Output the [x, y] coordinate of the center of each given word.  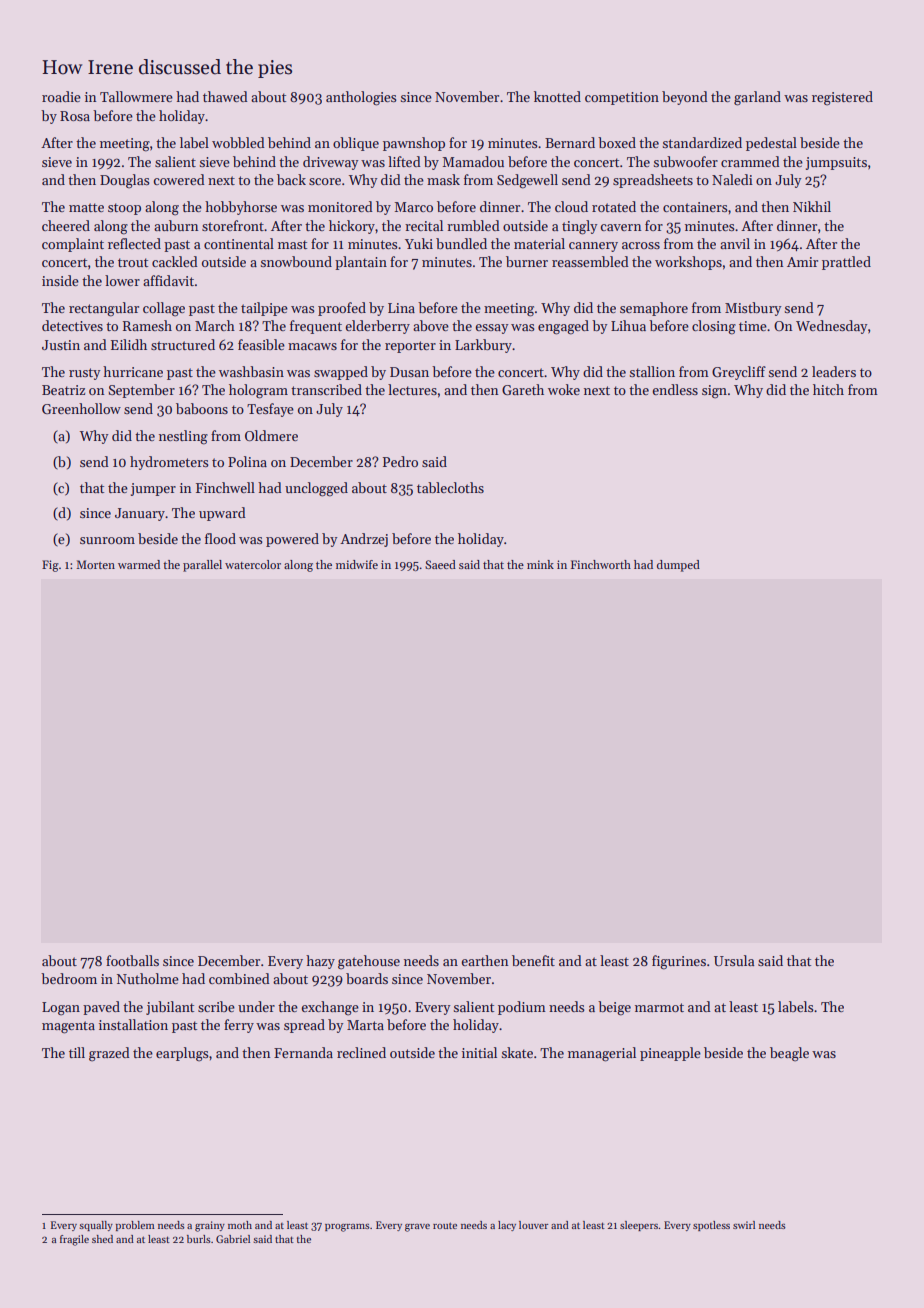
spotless [711, 1226]
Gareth [523, 389]
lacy [507, 1226]
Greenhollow [81, 408]
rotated [614, 206]
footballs [132, 960]
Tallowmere [136, 96]
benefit [533, 960]
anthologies [361, 98]
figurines [679, 962]
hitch [828, 389]
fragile [74, 1240]
